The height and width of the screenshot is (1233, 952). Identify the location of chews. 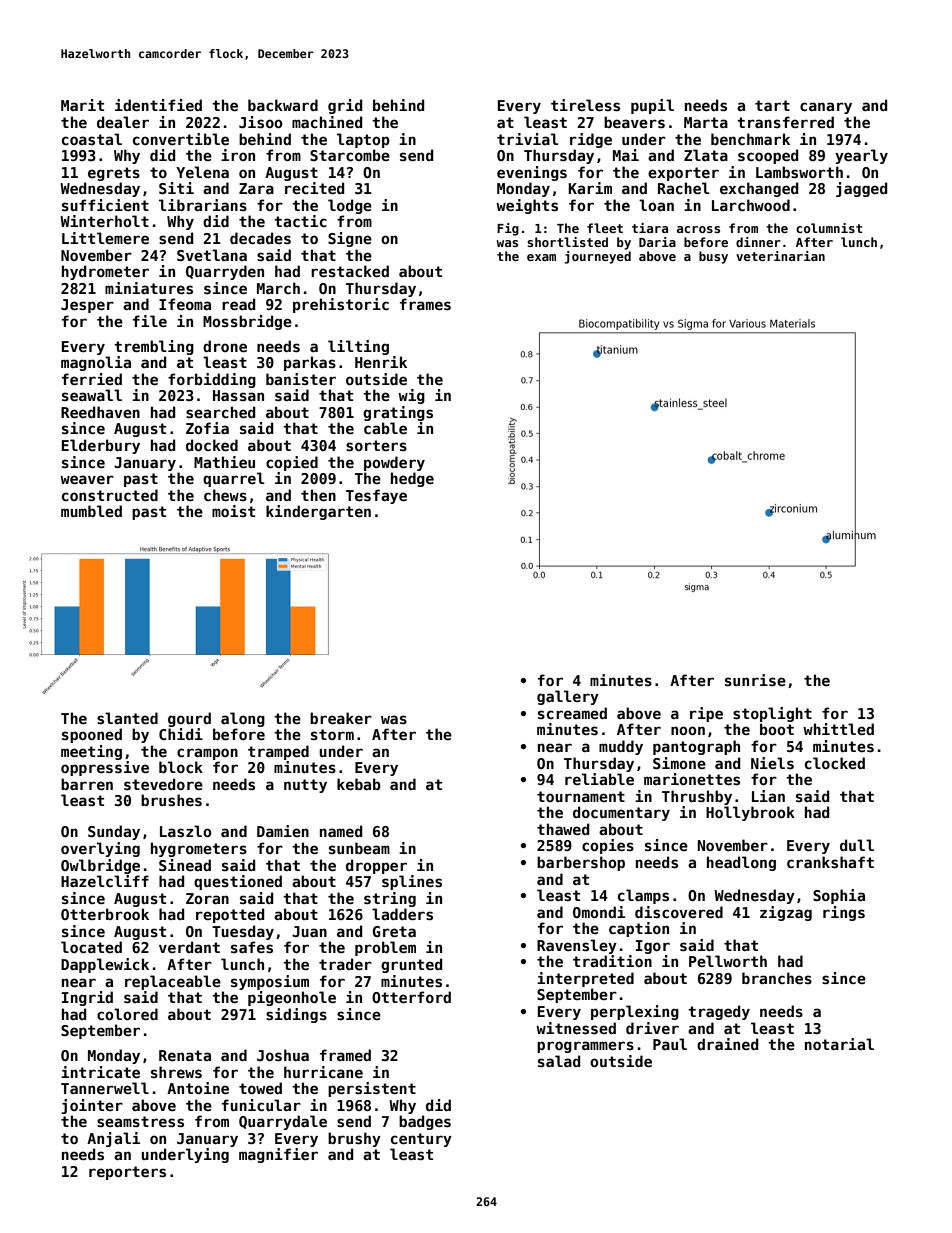
(225, 495).
